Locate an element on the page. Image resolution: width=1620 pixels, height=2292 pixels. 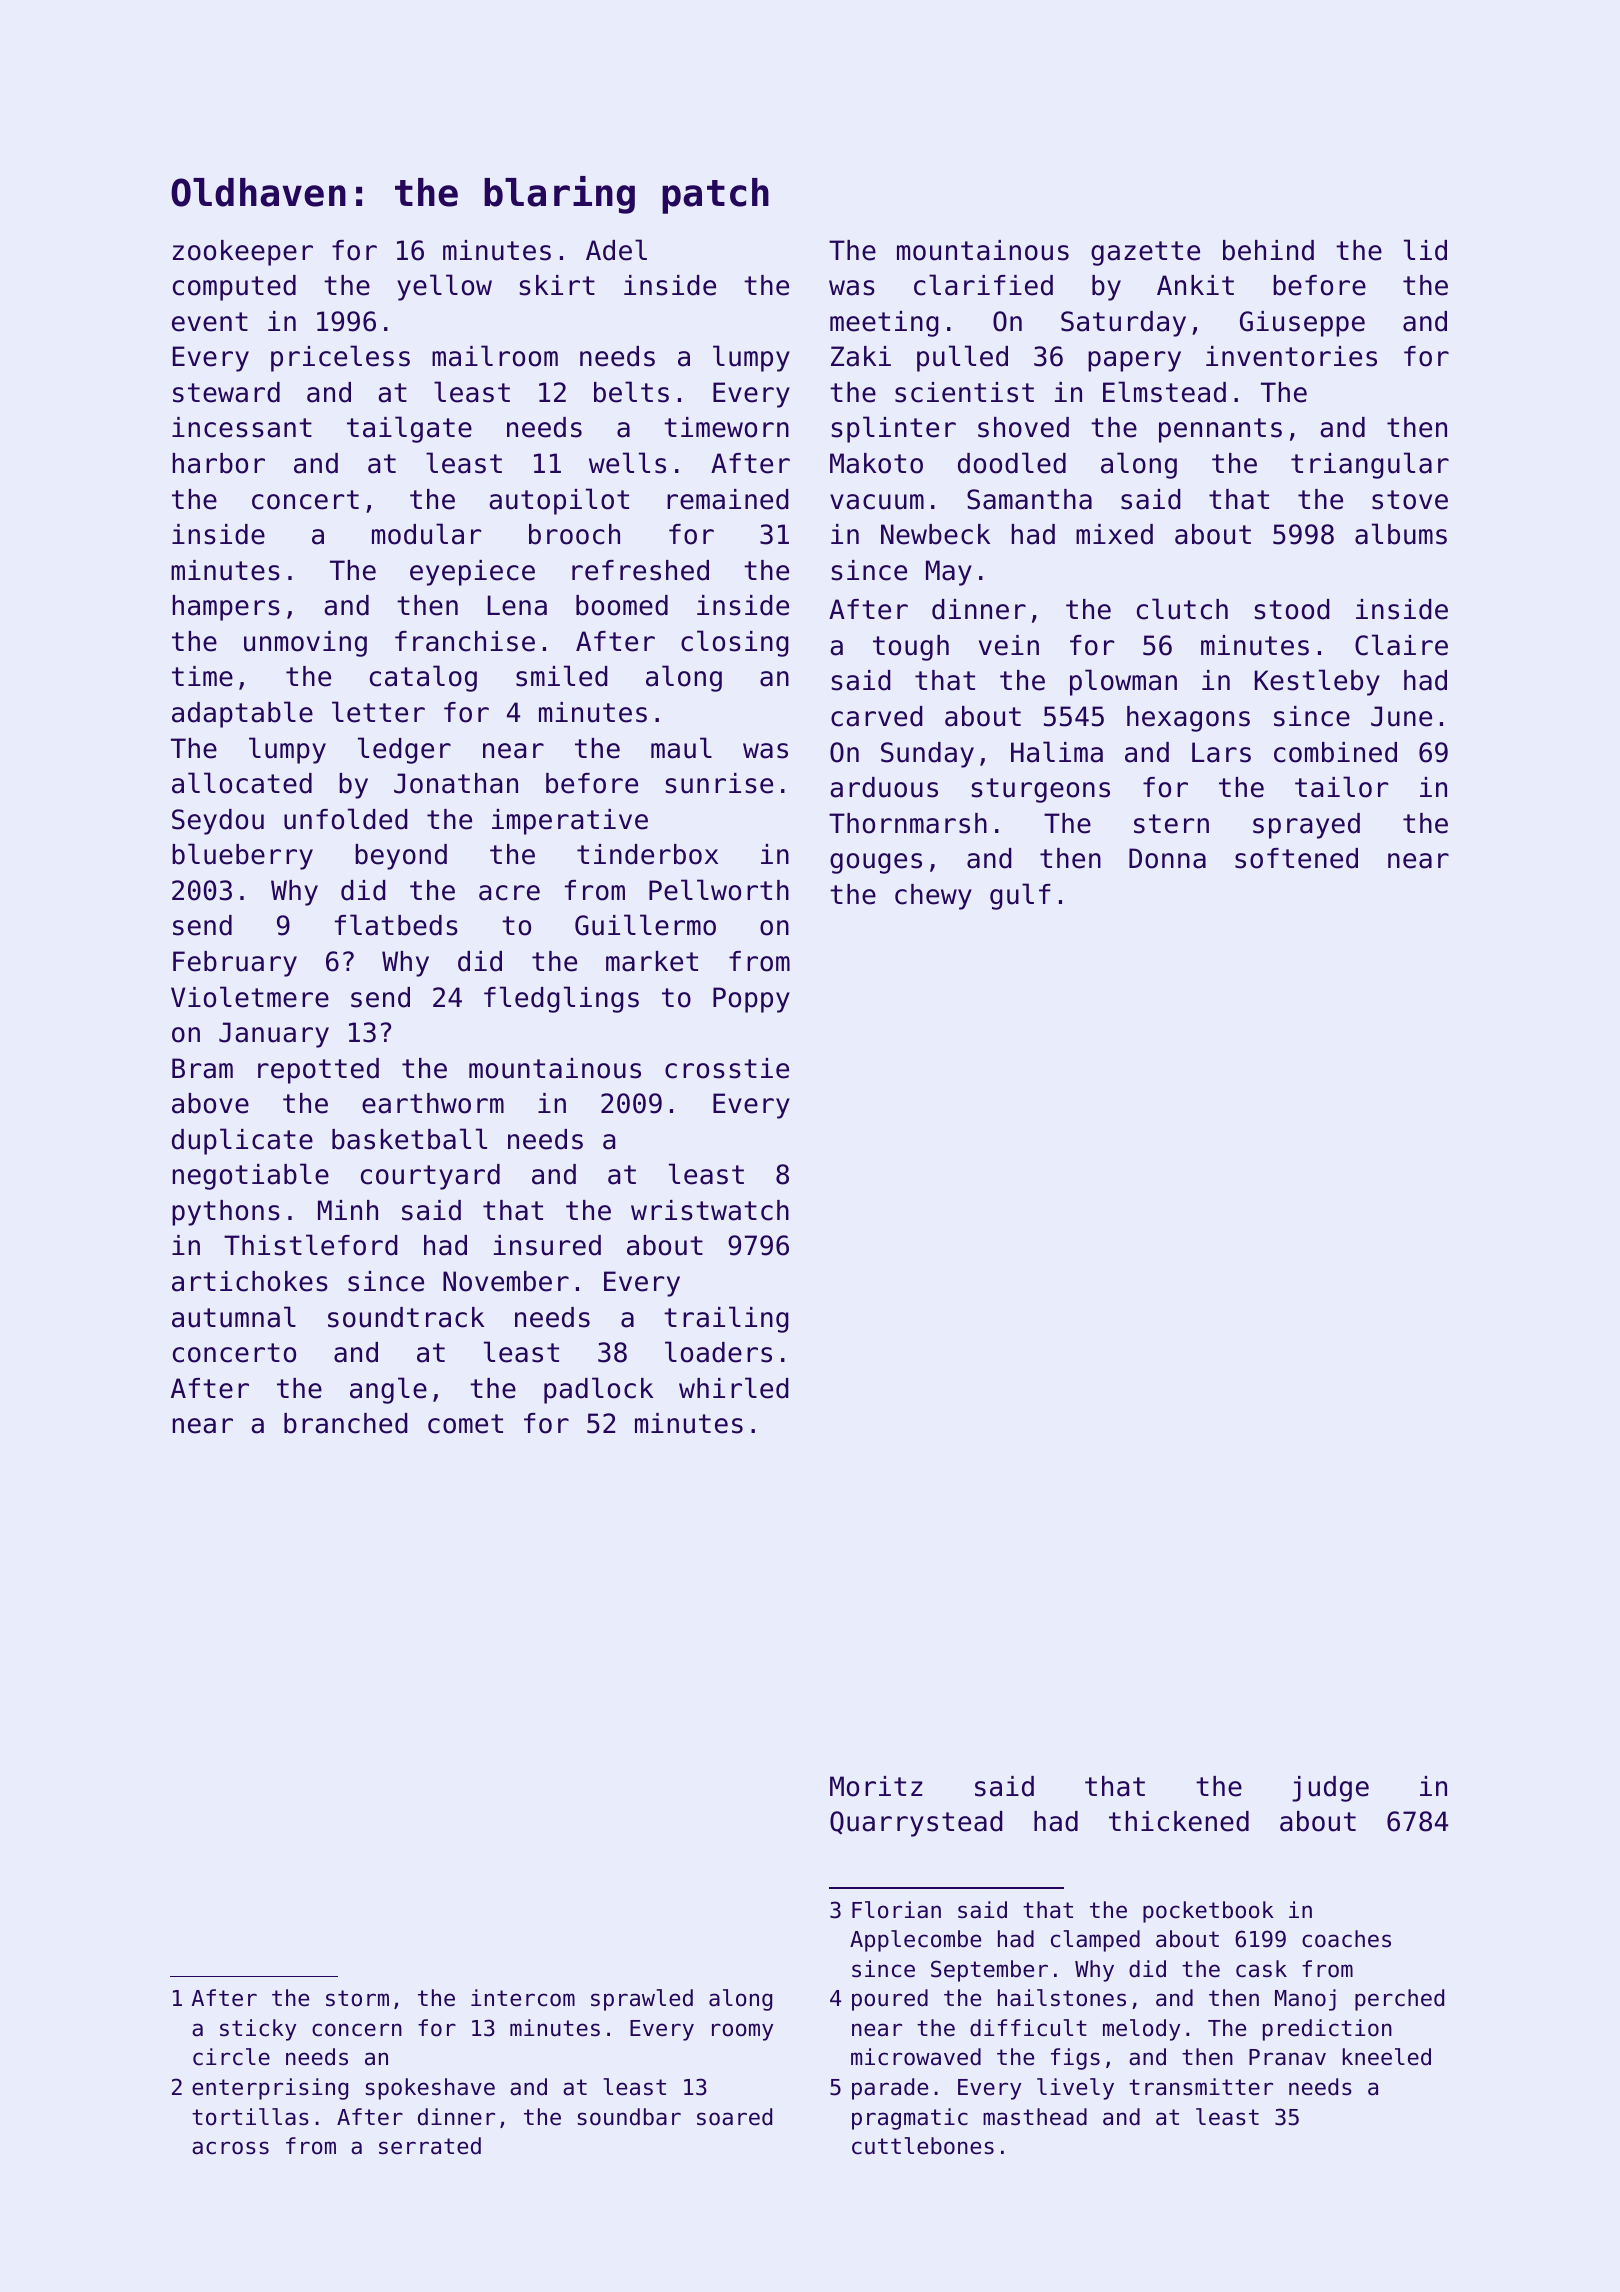
lid is located at coordinates (1425, 250).
